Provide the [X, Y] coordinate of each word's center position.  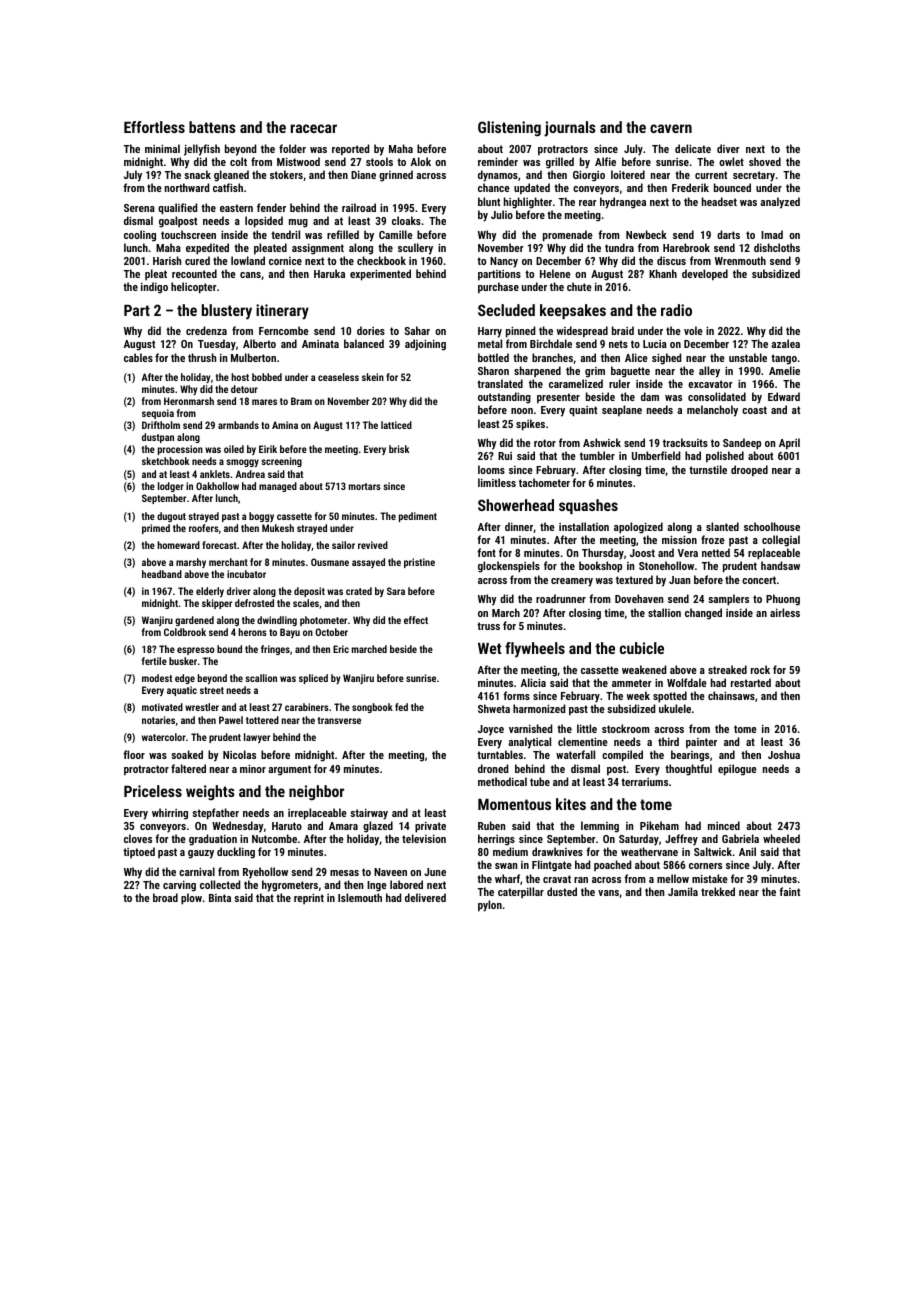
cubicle [642, 648]
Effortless [154, 127]
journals [570, 129]
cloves [138, 838]
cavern [671, 128]
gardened [194, 621]
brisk [399, 449]
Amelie [784, 370]
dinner [519, 526]
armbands [238, 425]
